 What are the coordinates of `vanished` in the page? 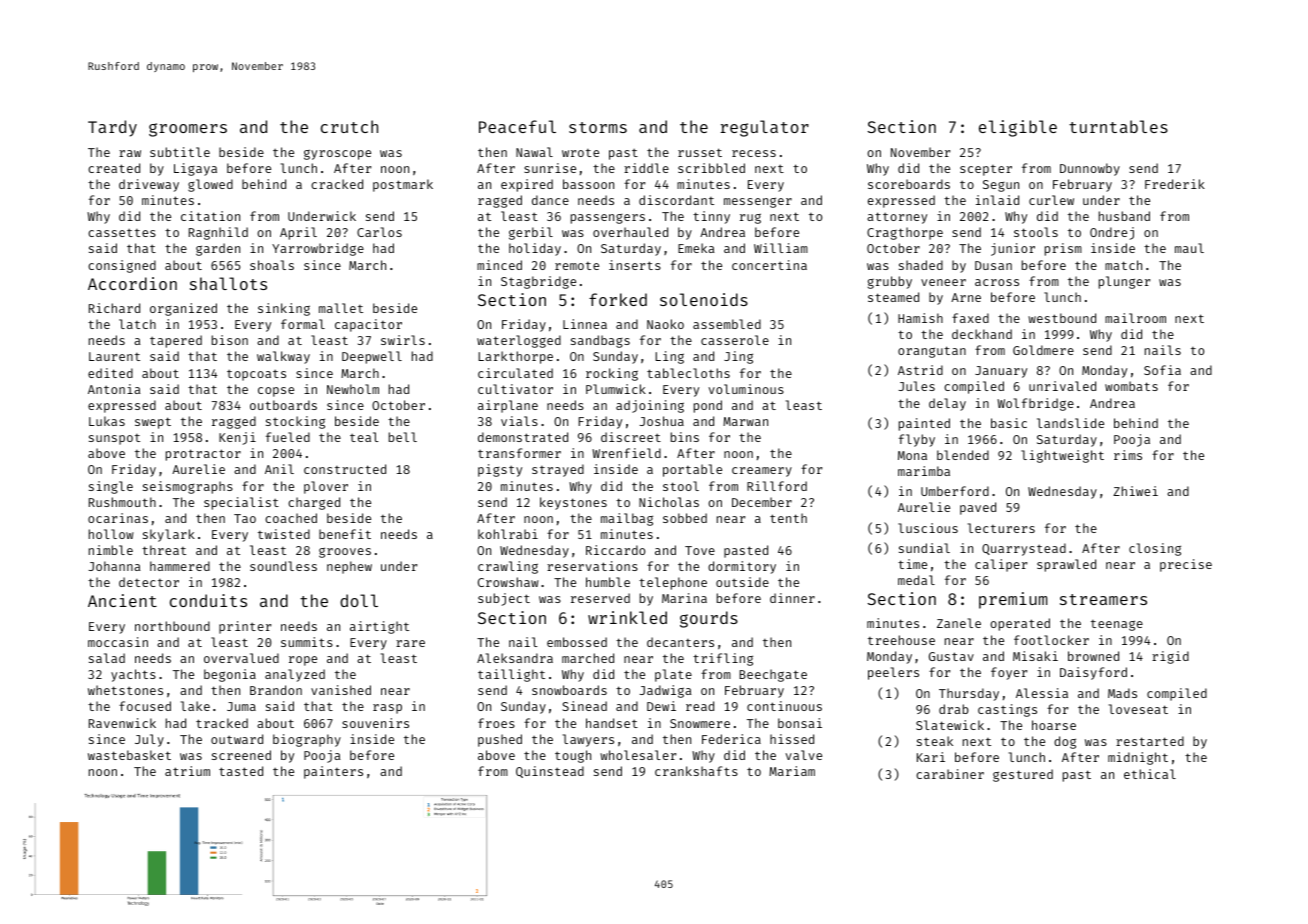 It's located at (341, 690).
